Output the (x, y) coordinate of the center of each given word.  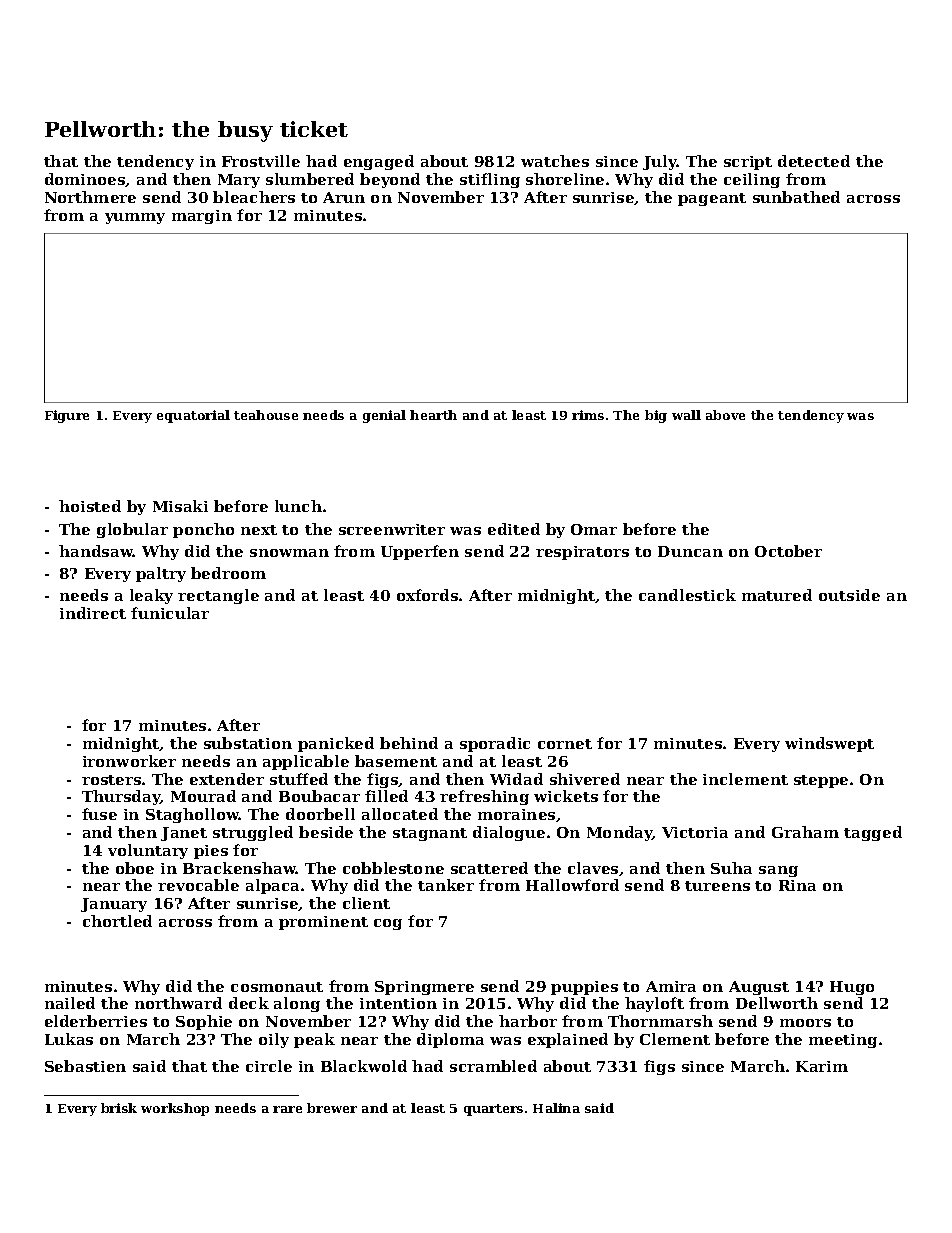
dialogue (509, 833)
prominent (323, 923)
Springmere (424, 988)
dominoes (85, 180)
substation (248, 743)
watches (555, 161)
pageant (712, 199)
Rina (797, 885)
